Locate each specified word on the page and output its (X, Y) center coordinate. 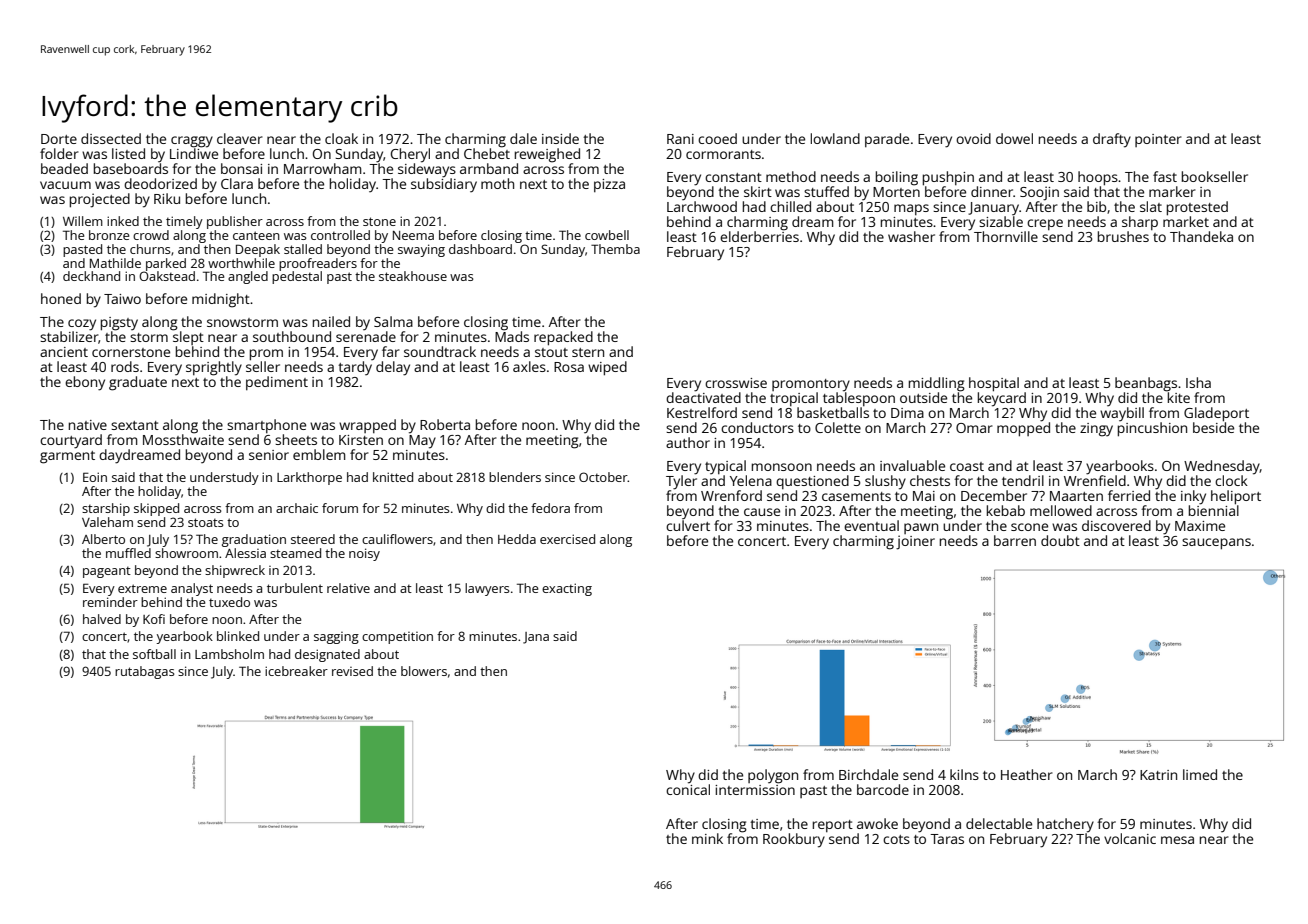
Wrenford (731, 495)
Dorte (59, 139)
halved (102, 619)
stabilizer (69, 336)
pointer (1158, 140)
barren (1015, 540)
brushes (1123, 236)
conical (688, 789)
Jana (536, 638)
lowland (835, 138)
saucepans (1216, 544)
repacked (563, 338)
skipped (156, 509)
